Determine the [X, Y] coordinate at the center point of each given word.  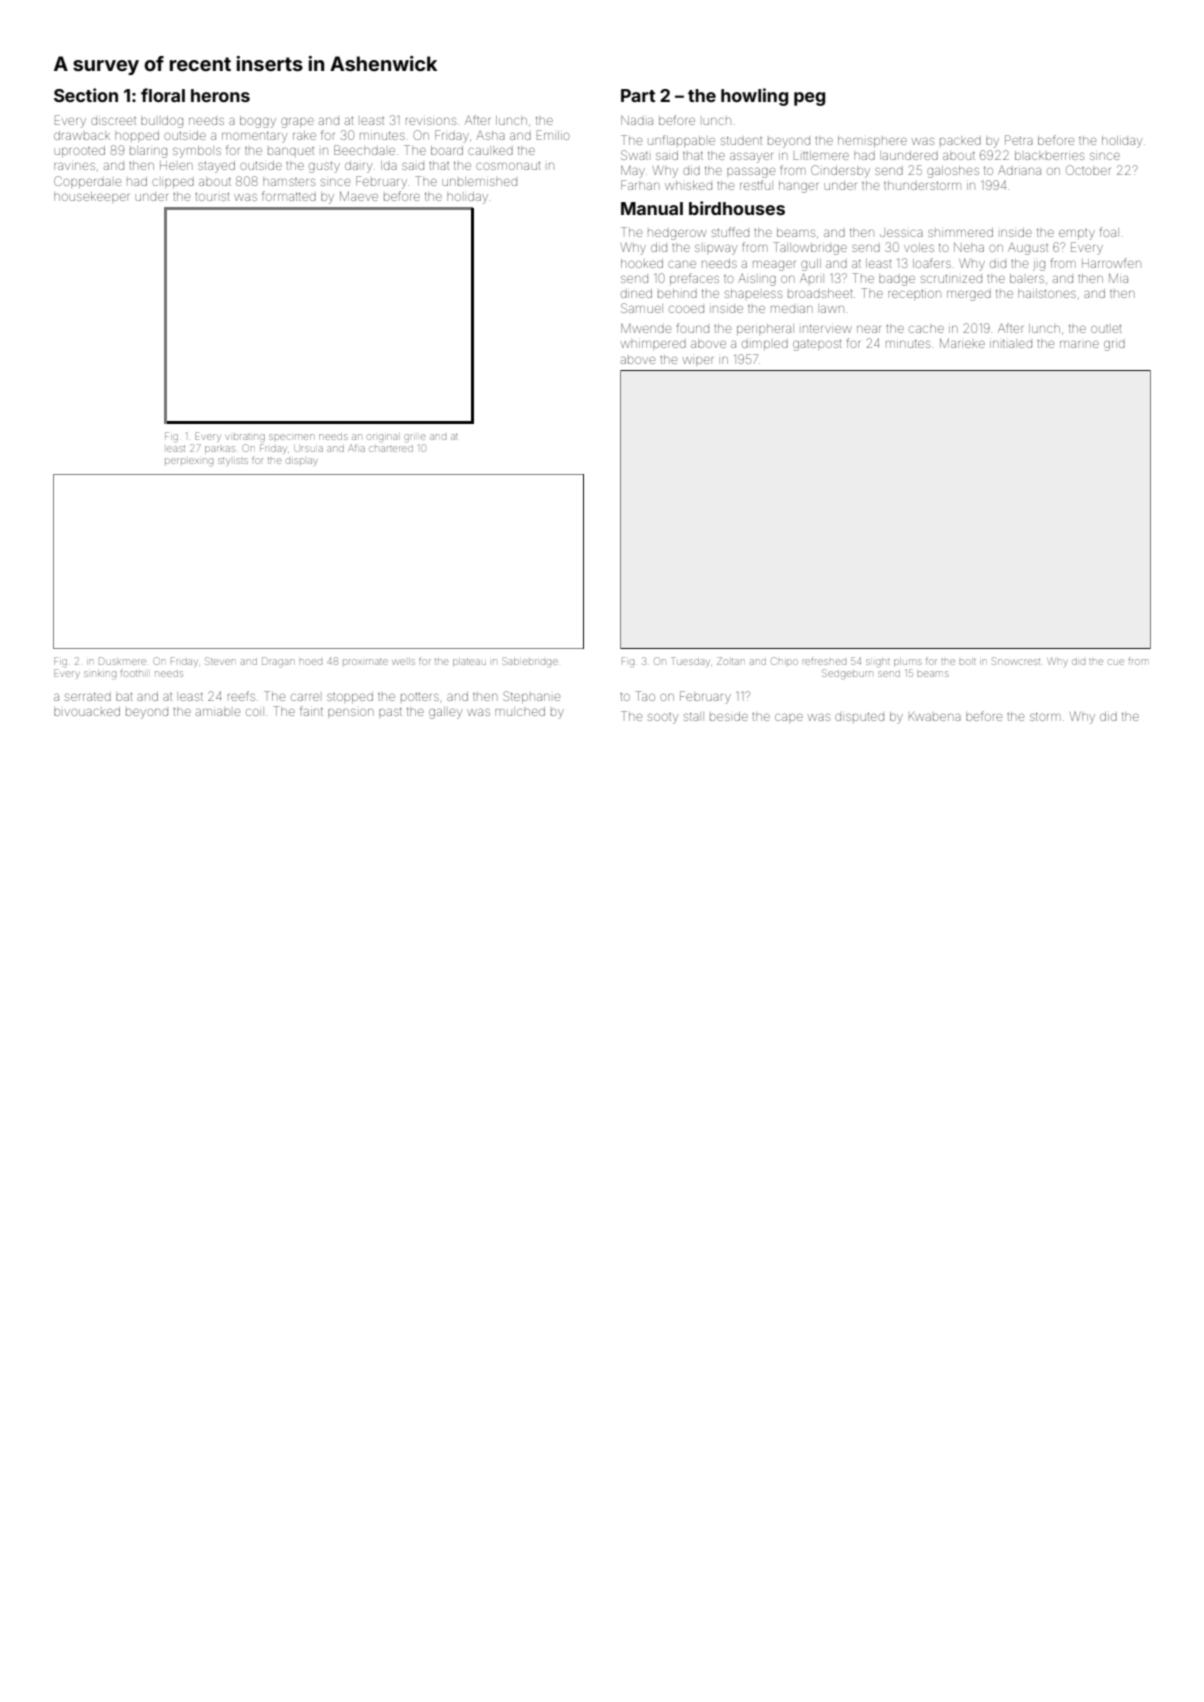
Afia [357, 448]
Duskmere [122, 661]
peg [809, 99]
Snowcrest [1016, 661]
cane [682, 264]
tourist [212, 197]
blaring [148, 152]
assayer [751, 157]
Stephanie [531, 697]
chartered [391, 449]
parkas [220, 450]
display [301, 461]
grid [1114, 345]
